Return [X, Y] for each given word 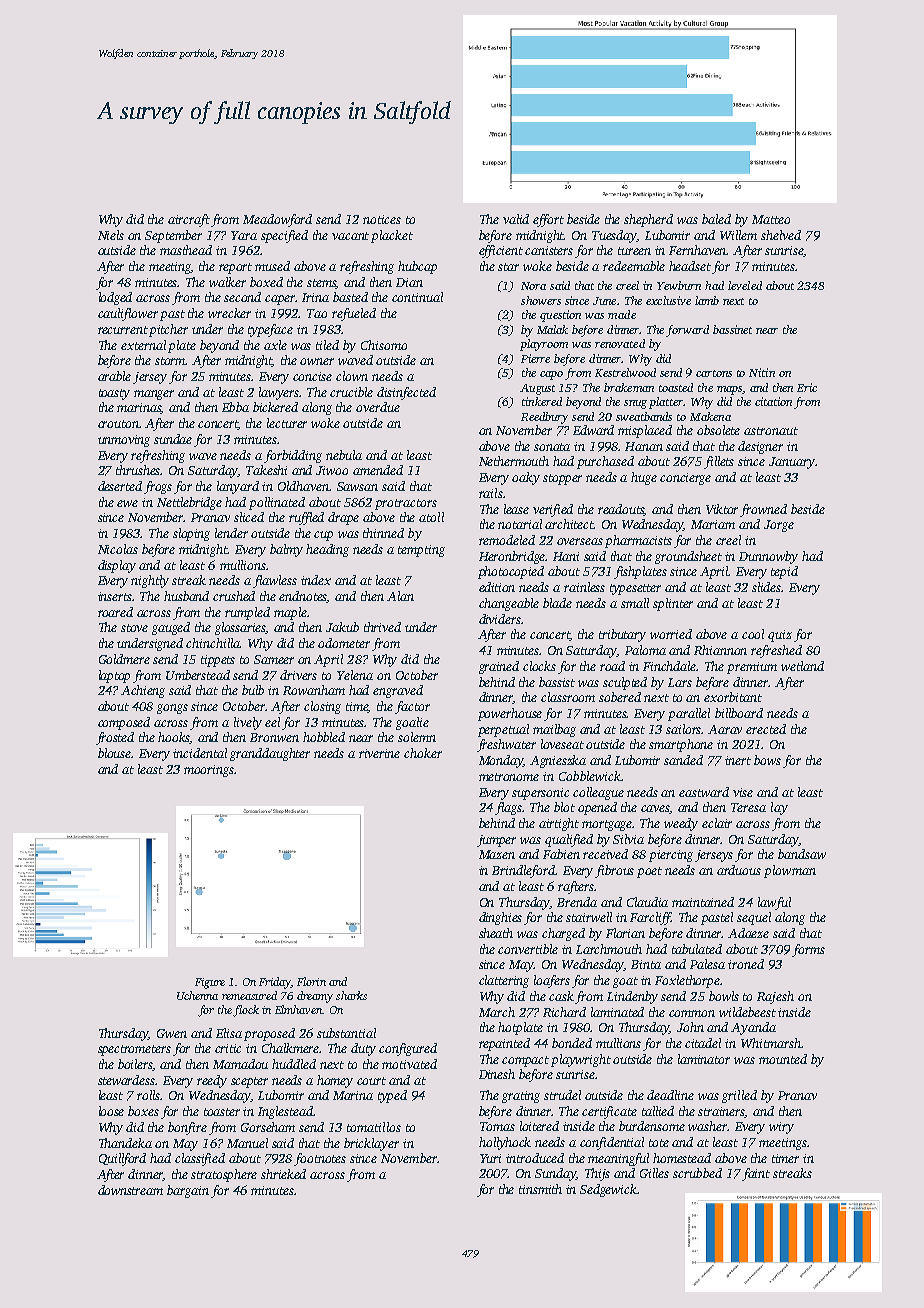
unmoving [124, 441]
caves [656, 809]
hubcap [417, 267]
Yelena [355, 675]
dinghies [500, 918]
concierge [685, 479]
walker [227, 282]
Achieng [143, 691]
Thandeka [125, 1143]
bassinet [732, 329]
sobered [620, 697]
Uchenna [197, 995]
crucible [351, 392]
